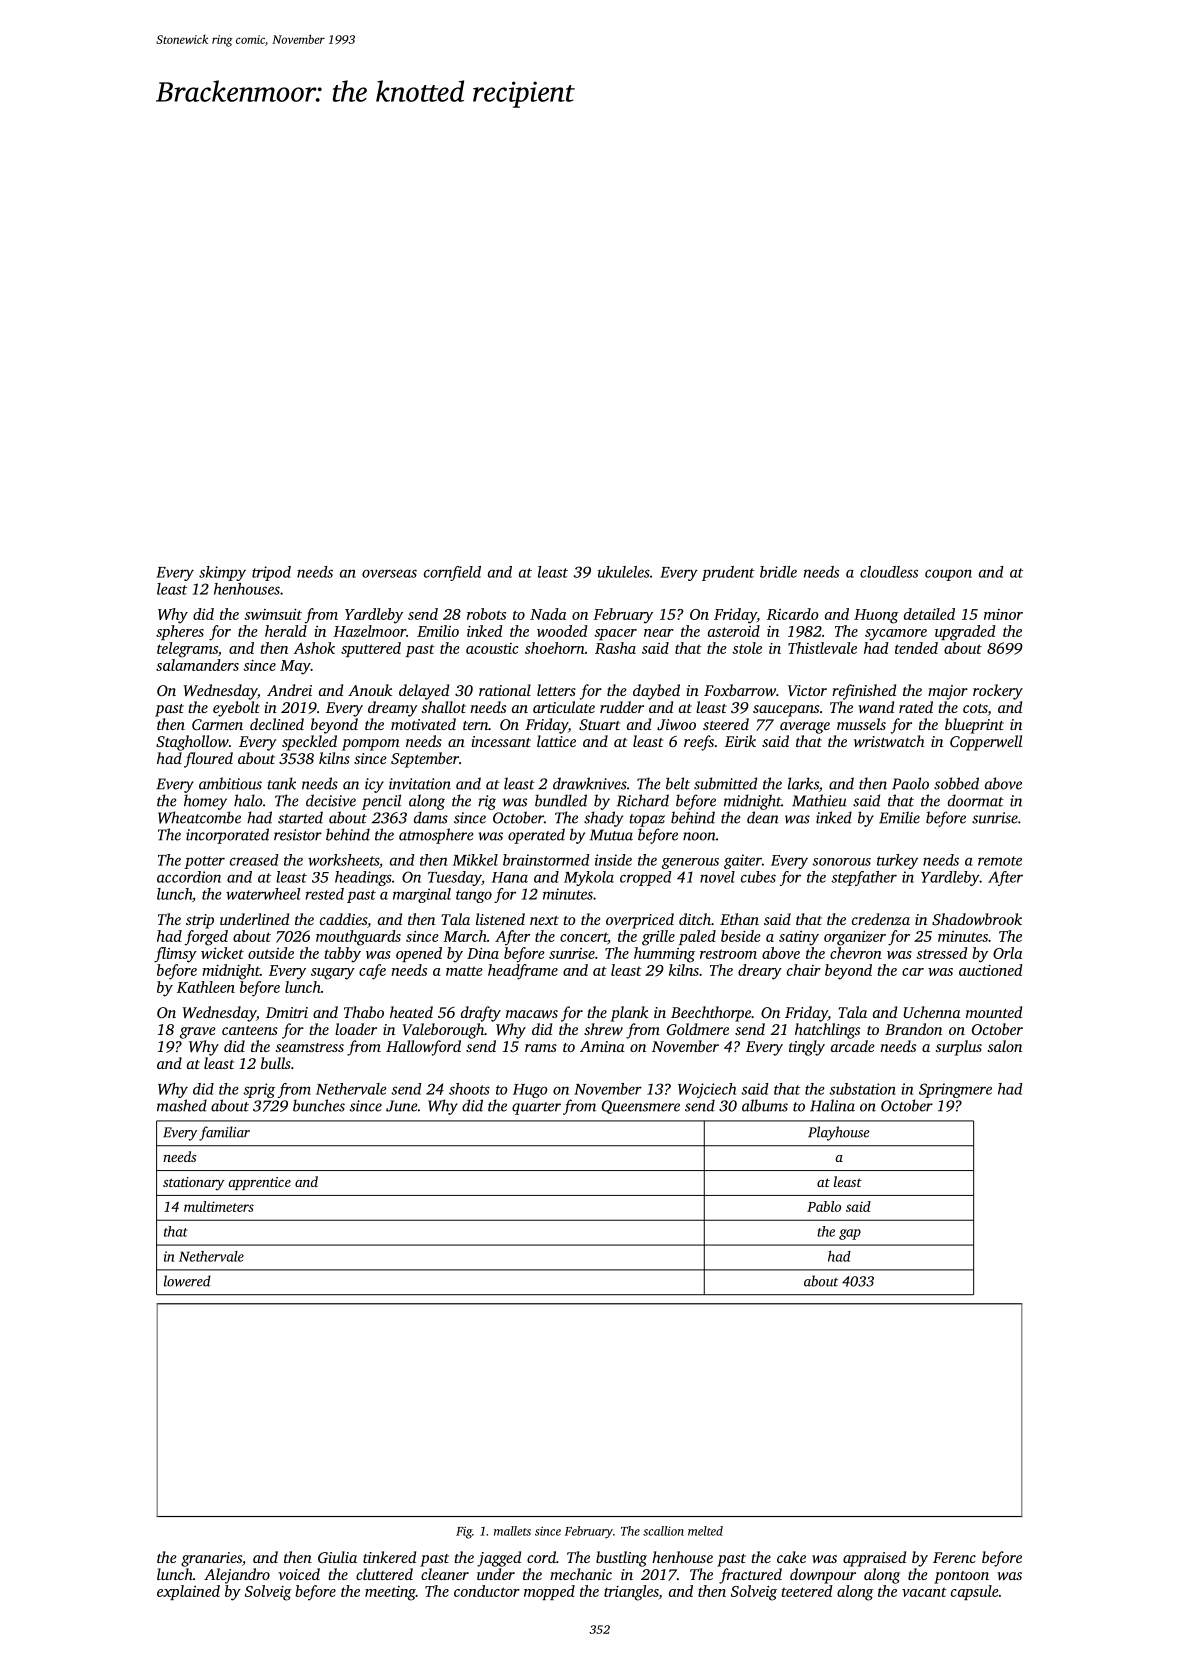 The width and height of the screenshot is (1179, 1667). What do you see at coordinates (977, 919) in the screenshot?
I see `Shadowbrook` at bounding box center [977, 919].
